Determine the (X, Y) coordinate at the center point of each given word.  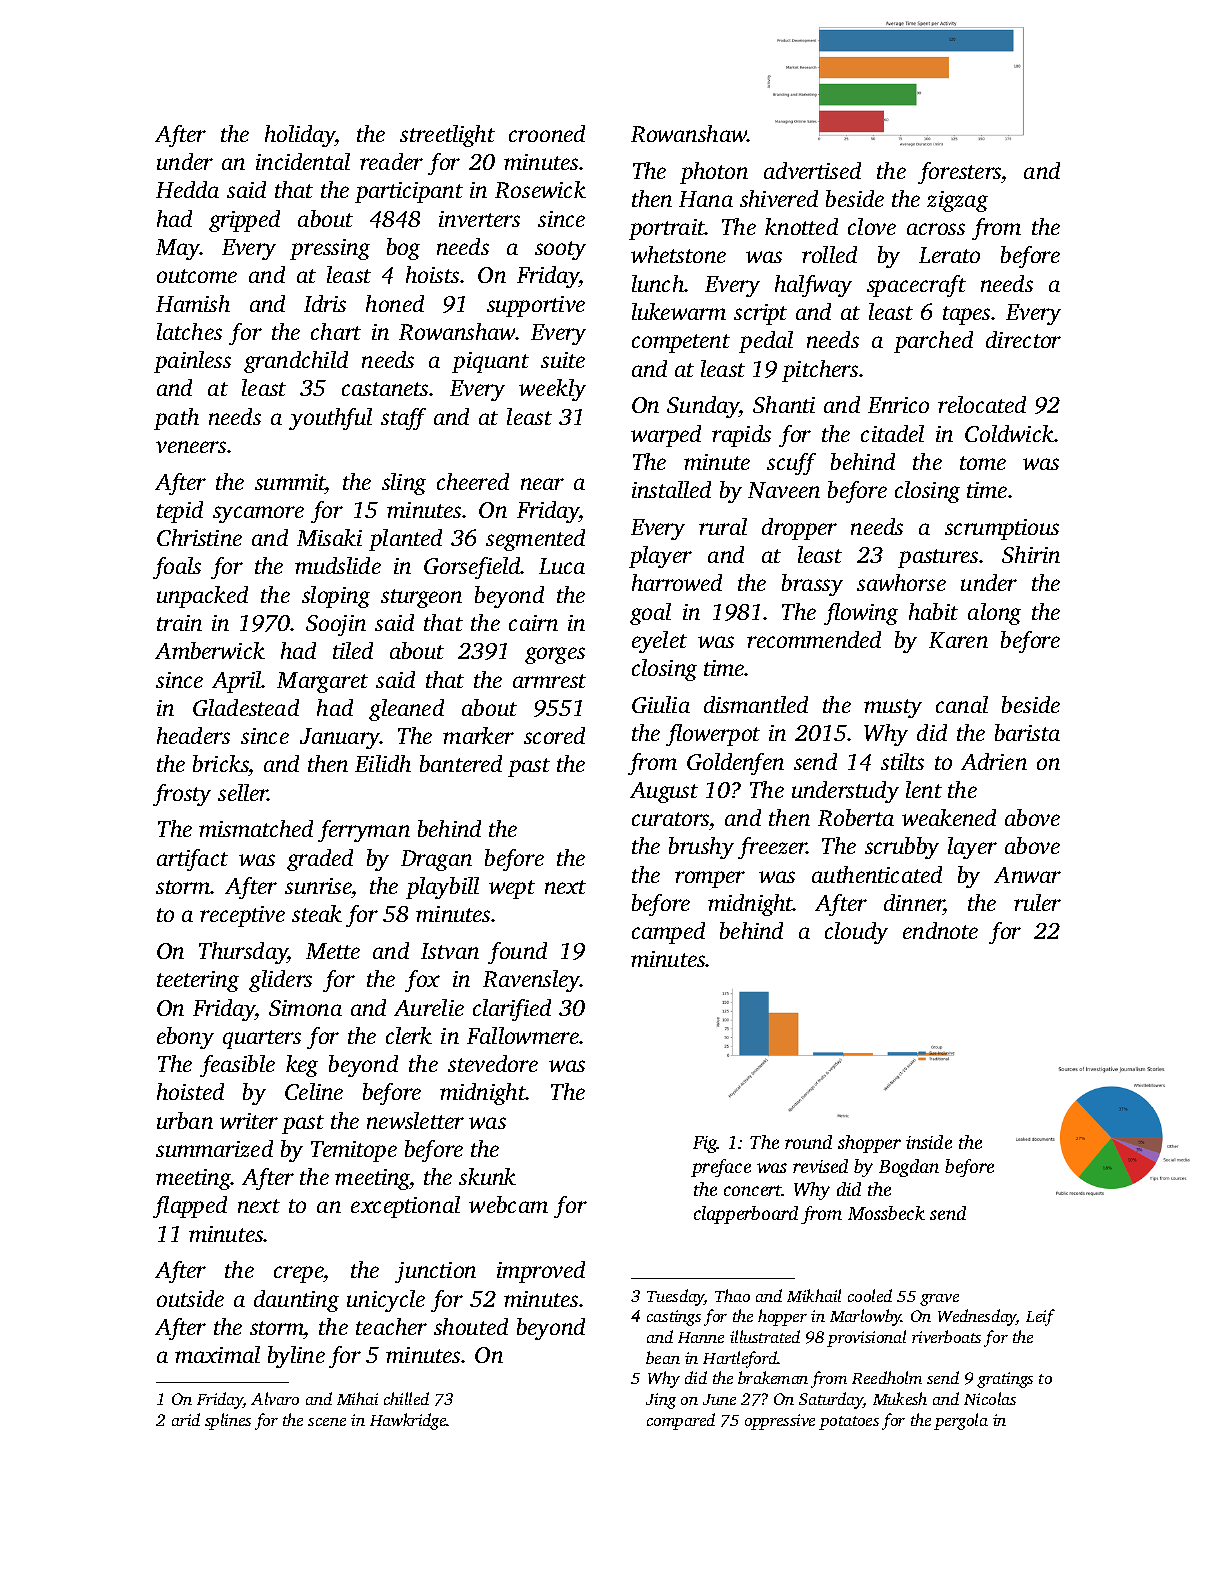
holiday (300, 136)
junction (435, 1272)
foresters (960, 173)
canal (962, 704)
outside (190, 1298)
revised (820, 1166)
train (179, 623)
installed (671, 489)
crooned (547, 133)
